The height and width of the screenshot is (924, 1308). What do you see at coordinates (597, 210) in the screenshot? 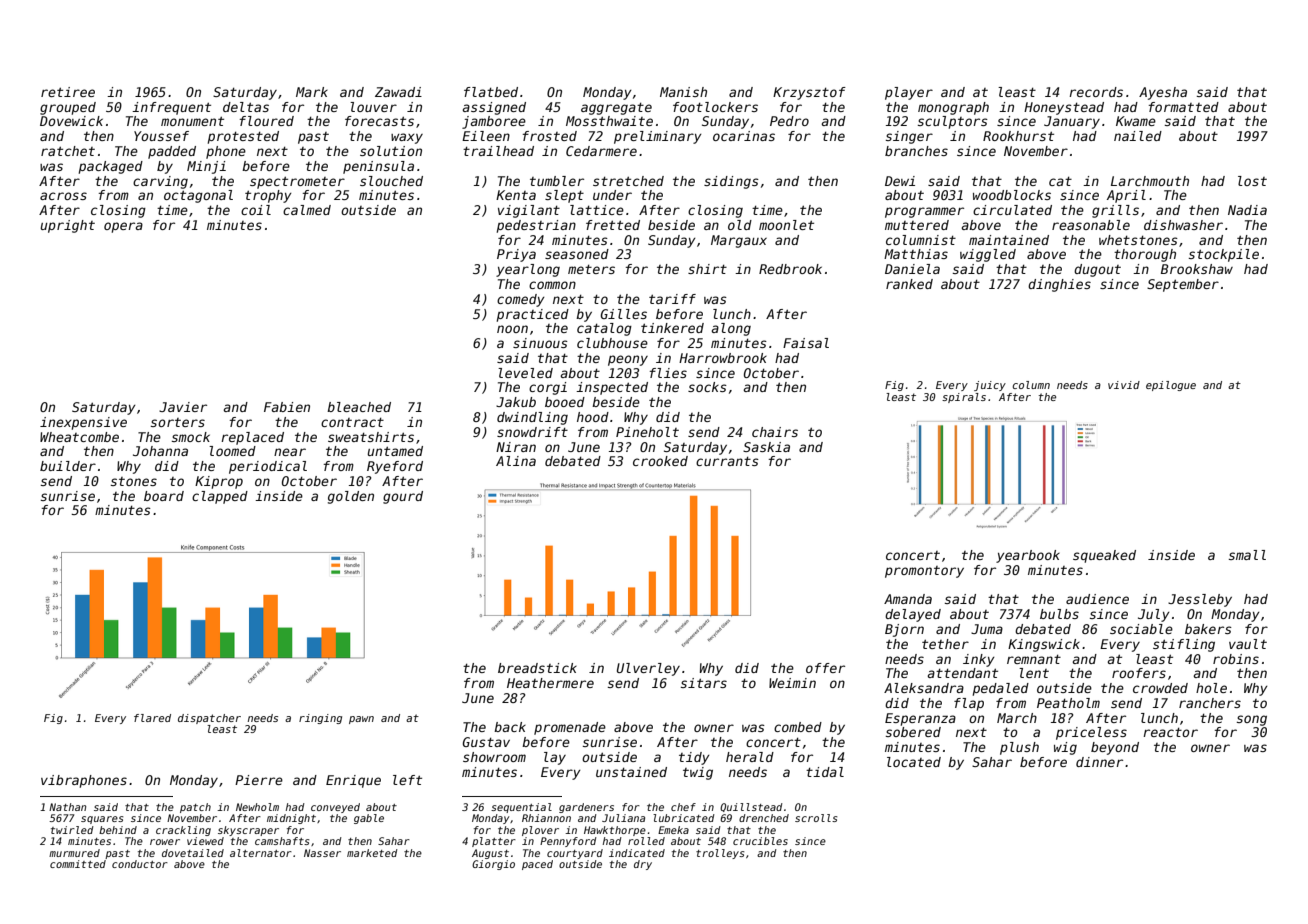
I see `lattice` at bounding box center [597, 210].
